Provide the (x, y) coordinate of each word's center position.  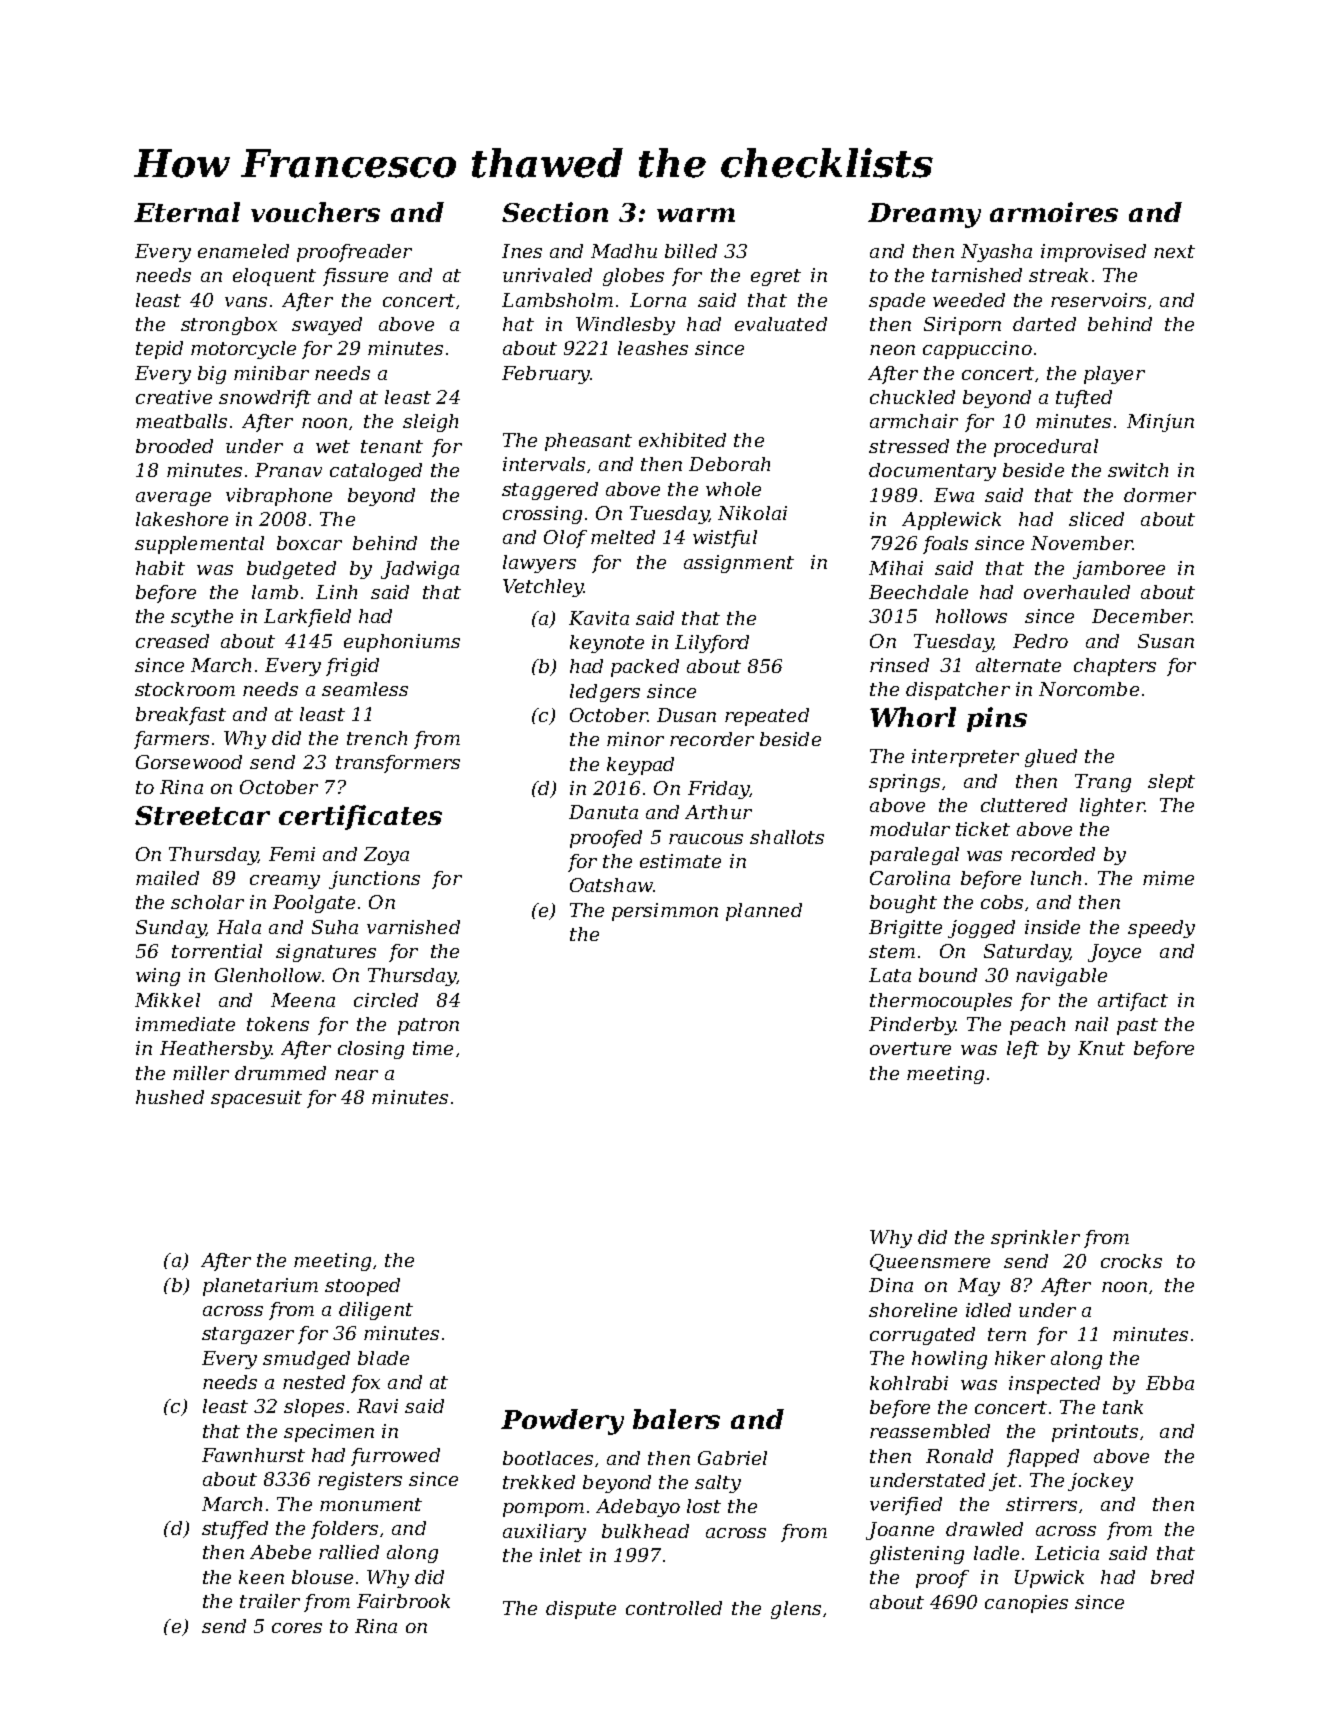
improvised (1093, 253)
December (1141, 616)
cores (297, 1628)
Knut (1101, 1048)
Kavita (599, 618)
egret (776, 277)
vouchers (315, 212)
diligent (376, 1311)
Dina (891, 1285)
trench (377, 738)
